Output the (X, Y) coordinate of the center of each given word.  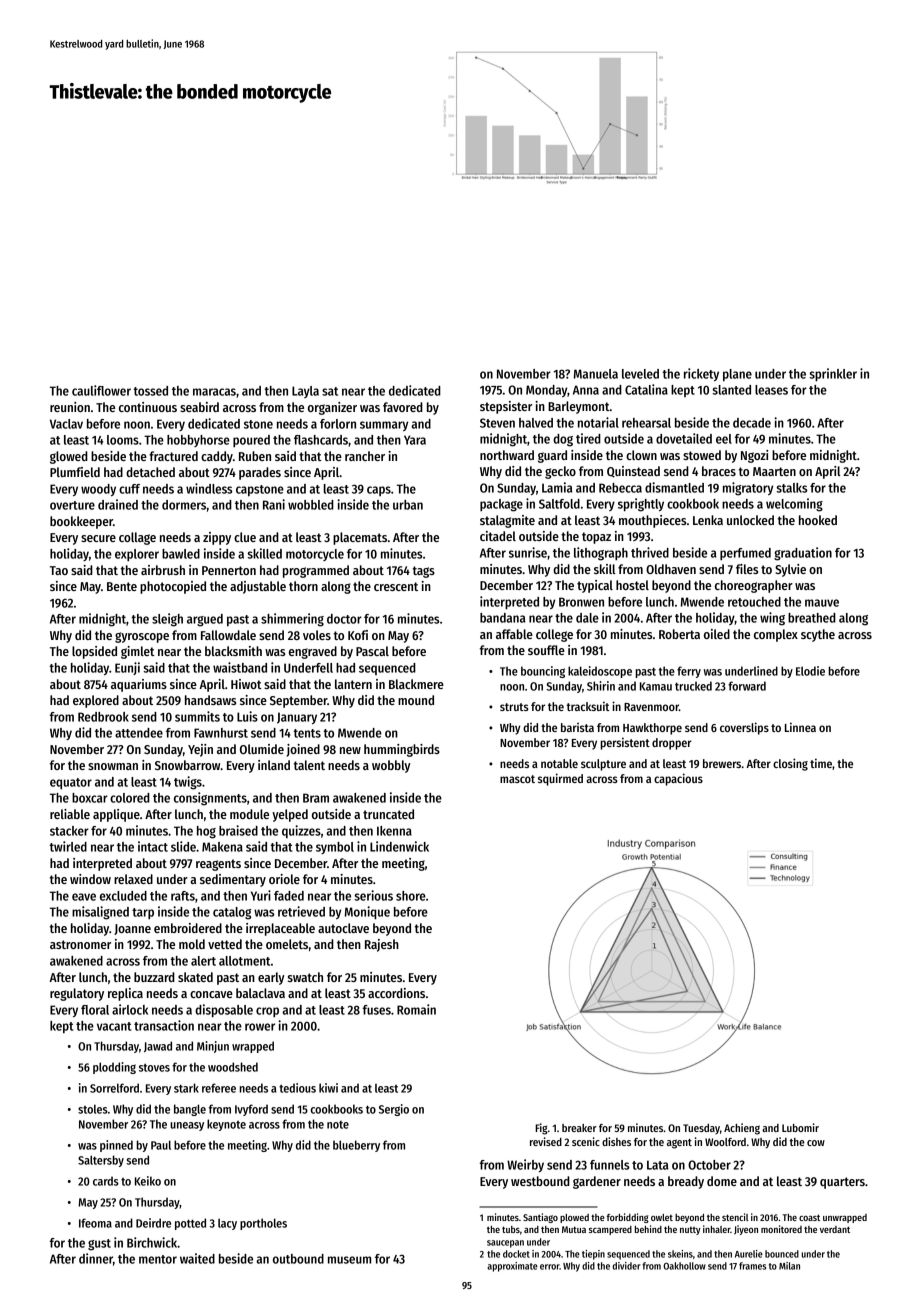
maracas (214, 392)
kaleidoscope (600, 672)
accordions (396, 993)
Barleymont (579, 407)
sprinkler (833, 374)
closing (790, 764)
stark (186, 1088)
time (821, 763)
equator (71, 783)
